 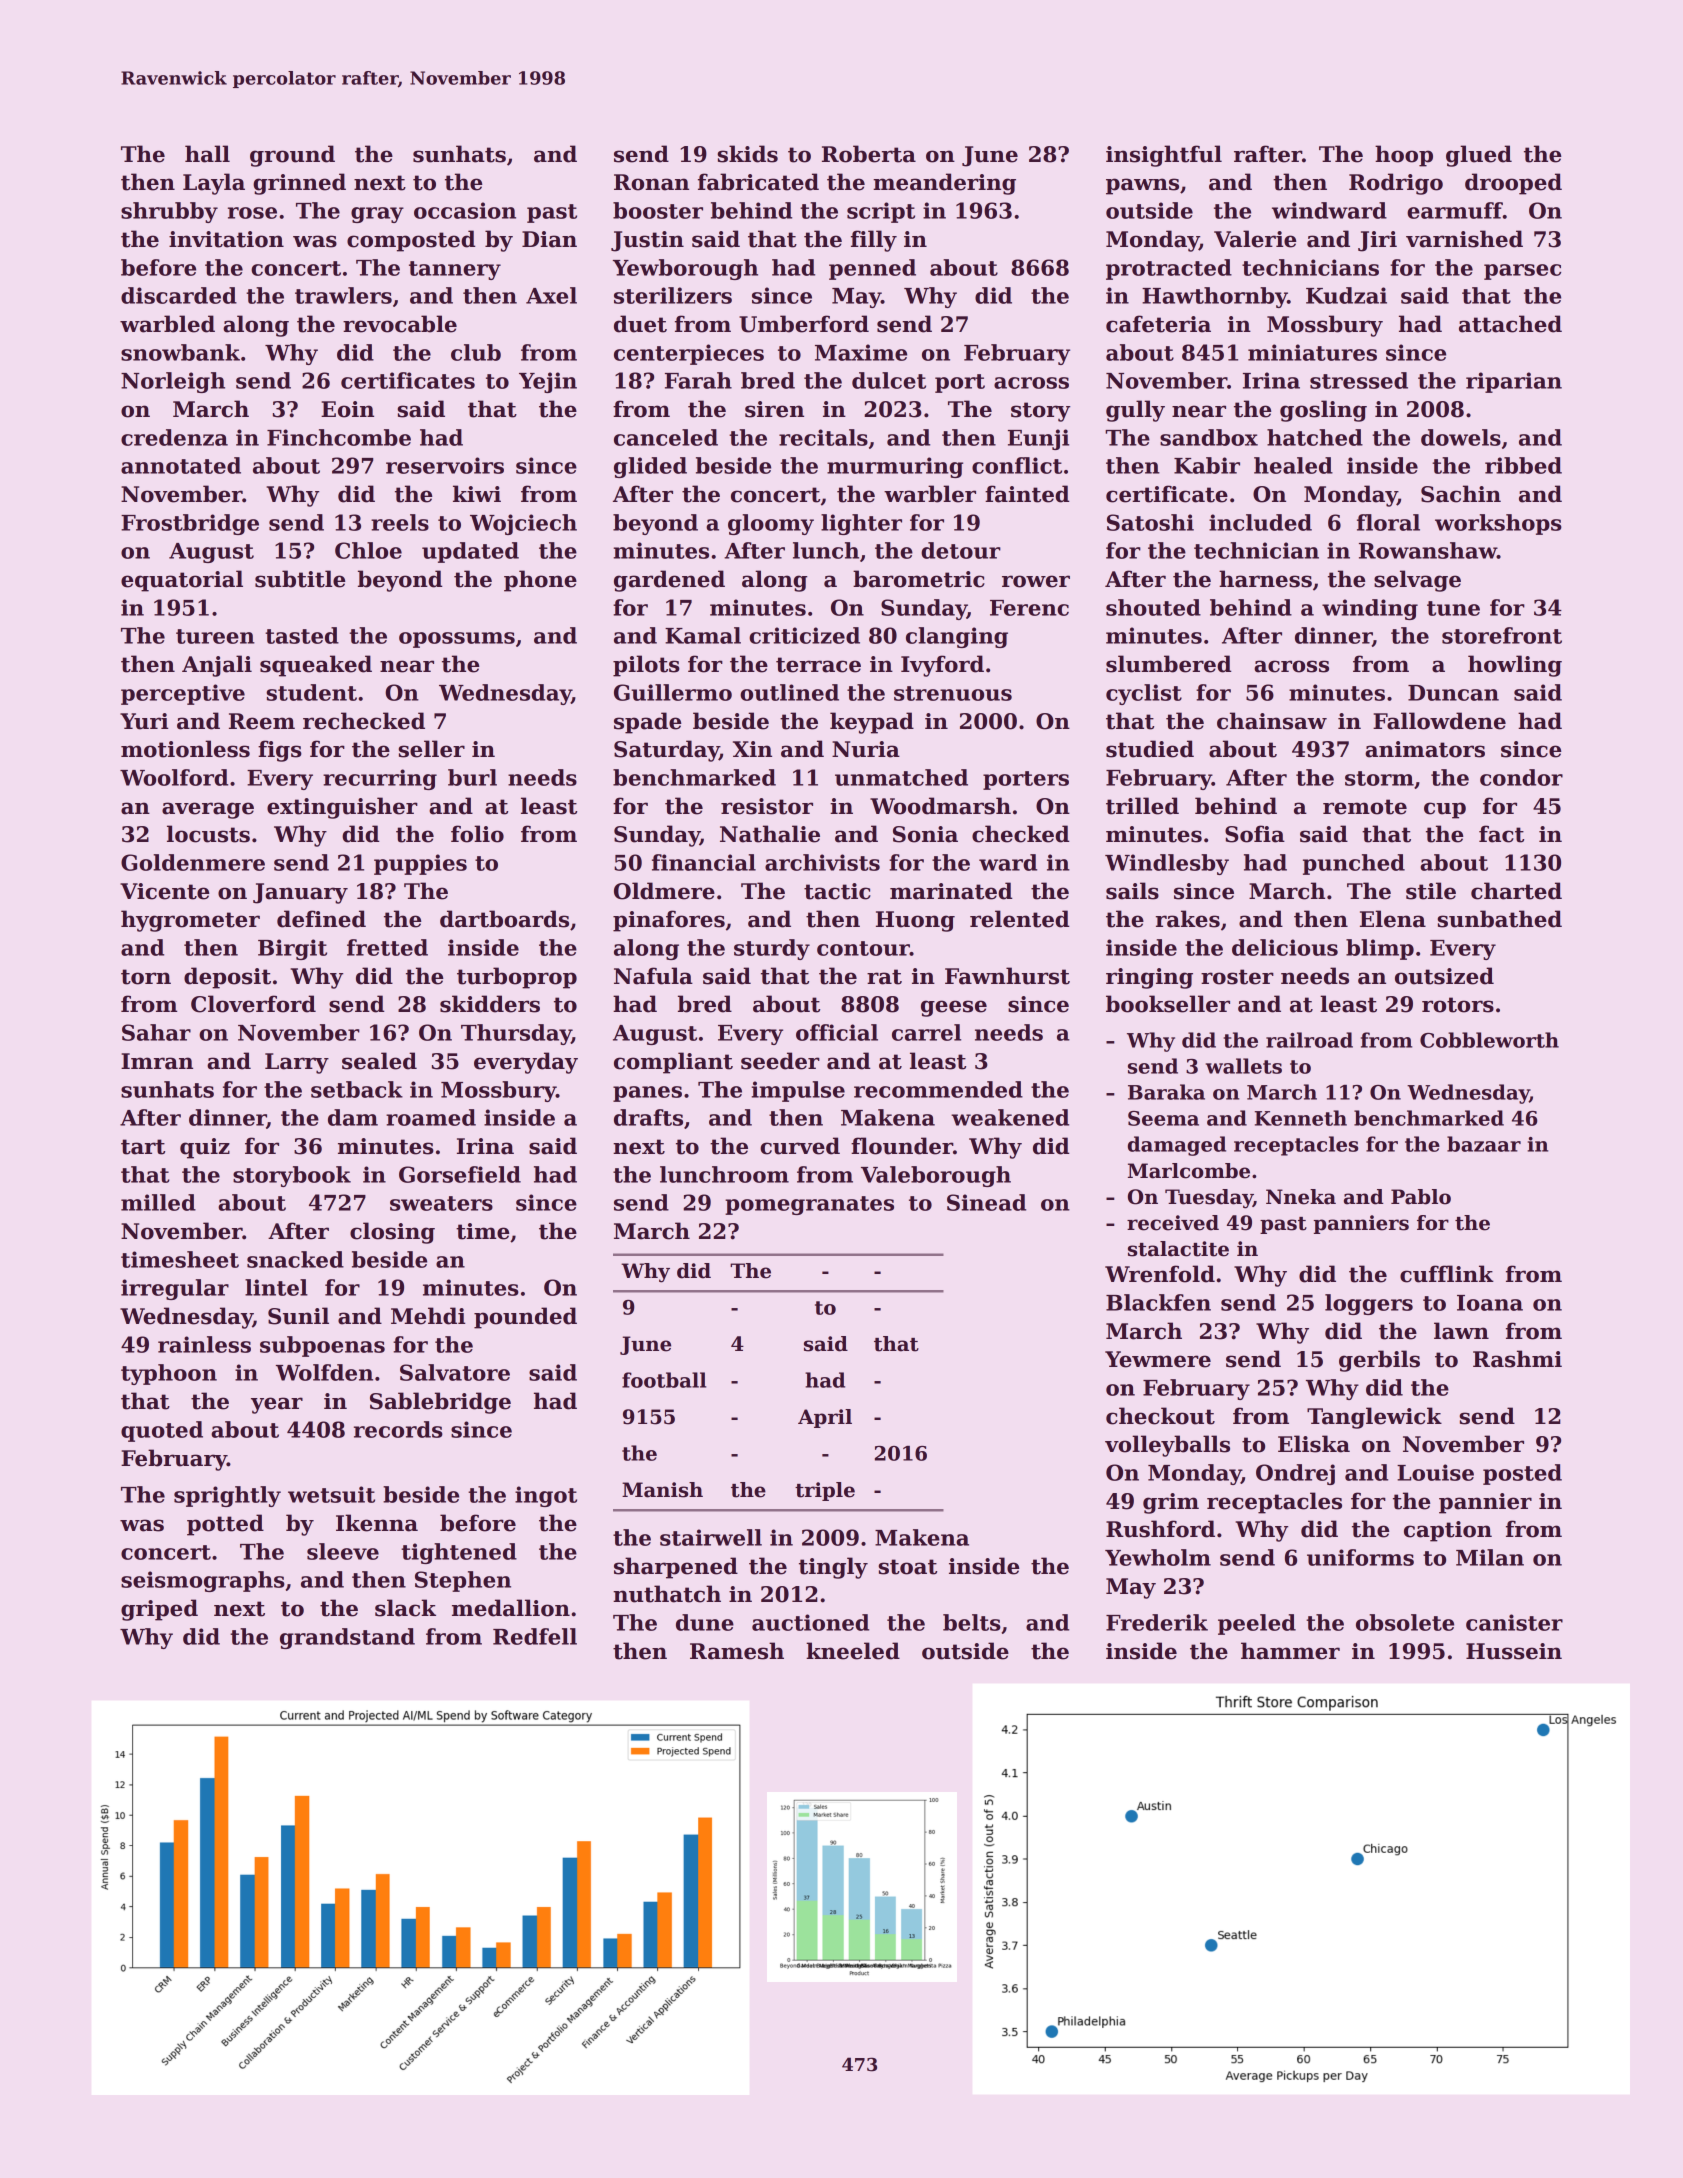 I want to click on hygrometer, so click(x=190, y=921).
